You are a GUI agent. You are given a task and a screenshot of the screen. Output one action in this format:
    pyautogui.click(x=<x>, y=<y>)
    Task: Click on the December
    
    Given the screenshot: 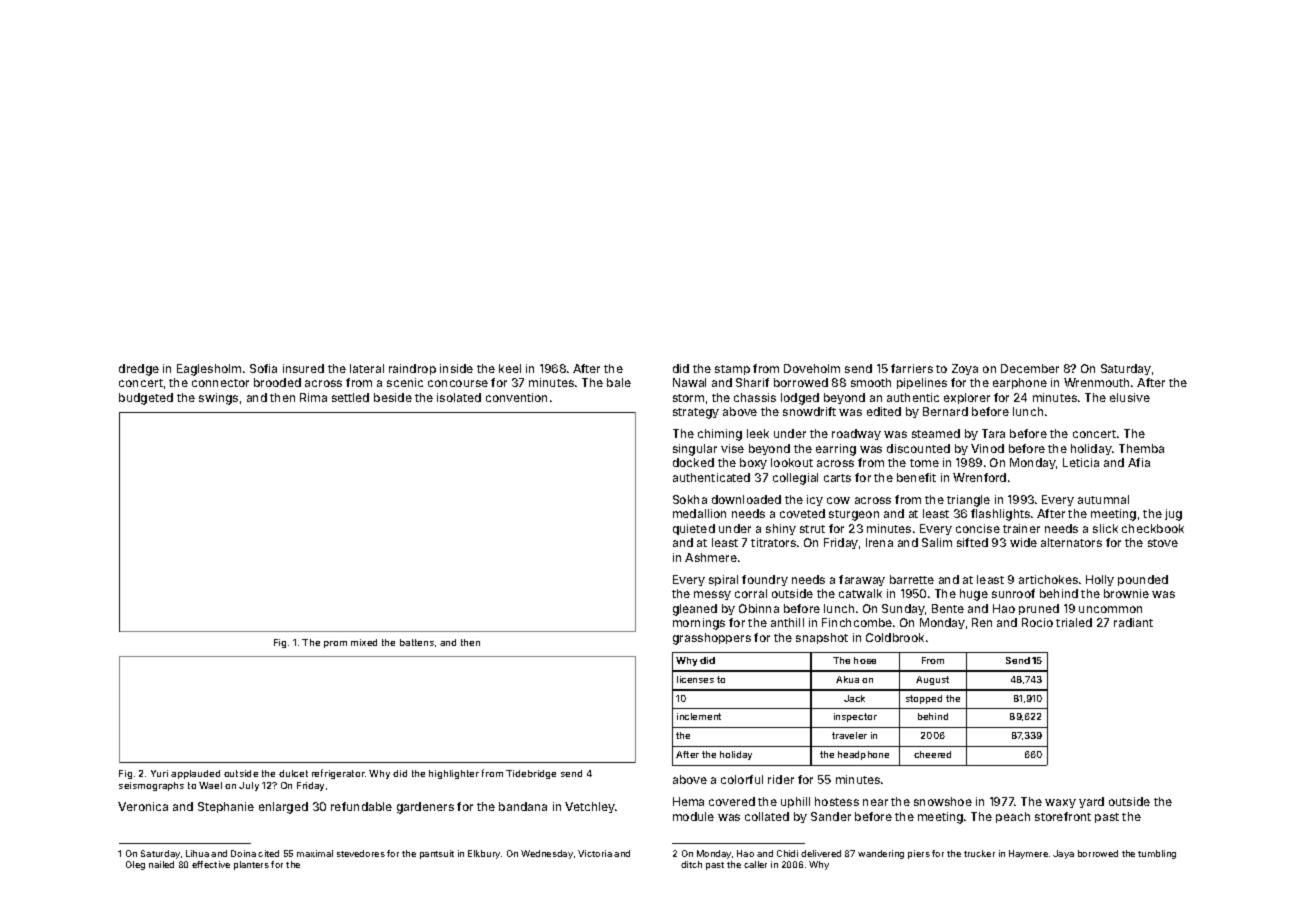 What is the action you would take?
    pyautogui.click(x=1030, y=368)
